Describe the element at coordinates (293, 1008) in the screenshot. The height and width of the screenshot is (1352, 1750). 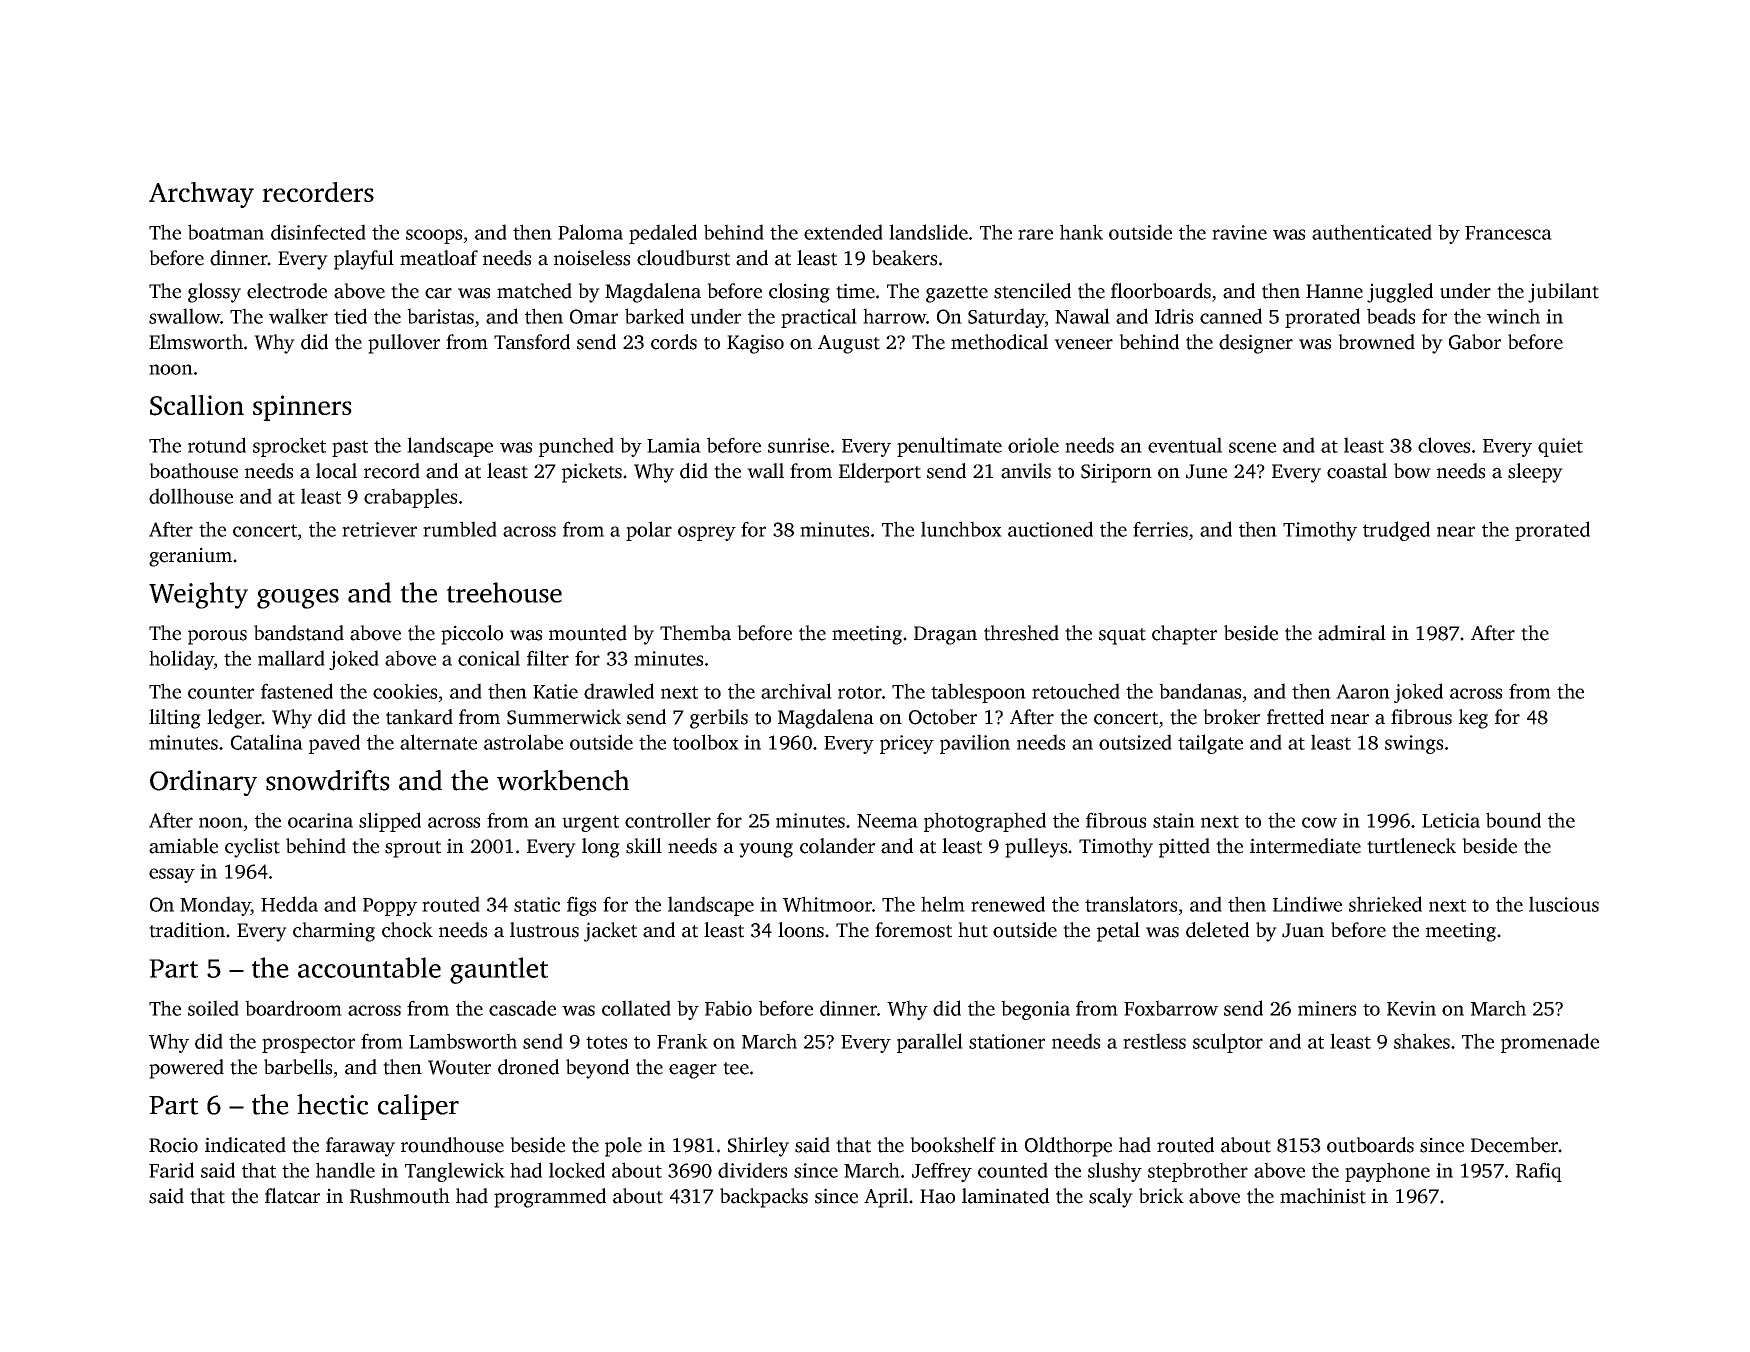
I see `boardroom` at that location.
